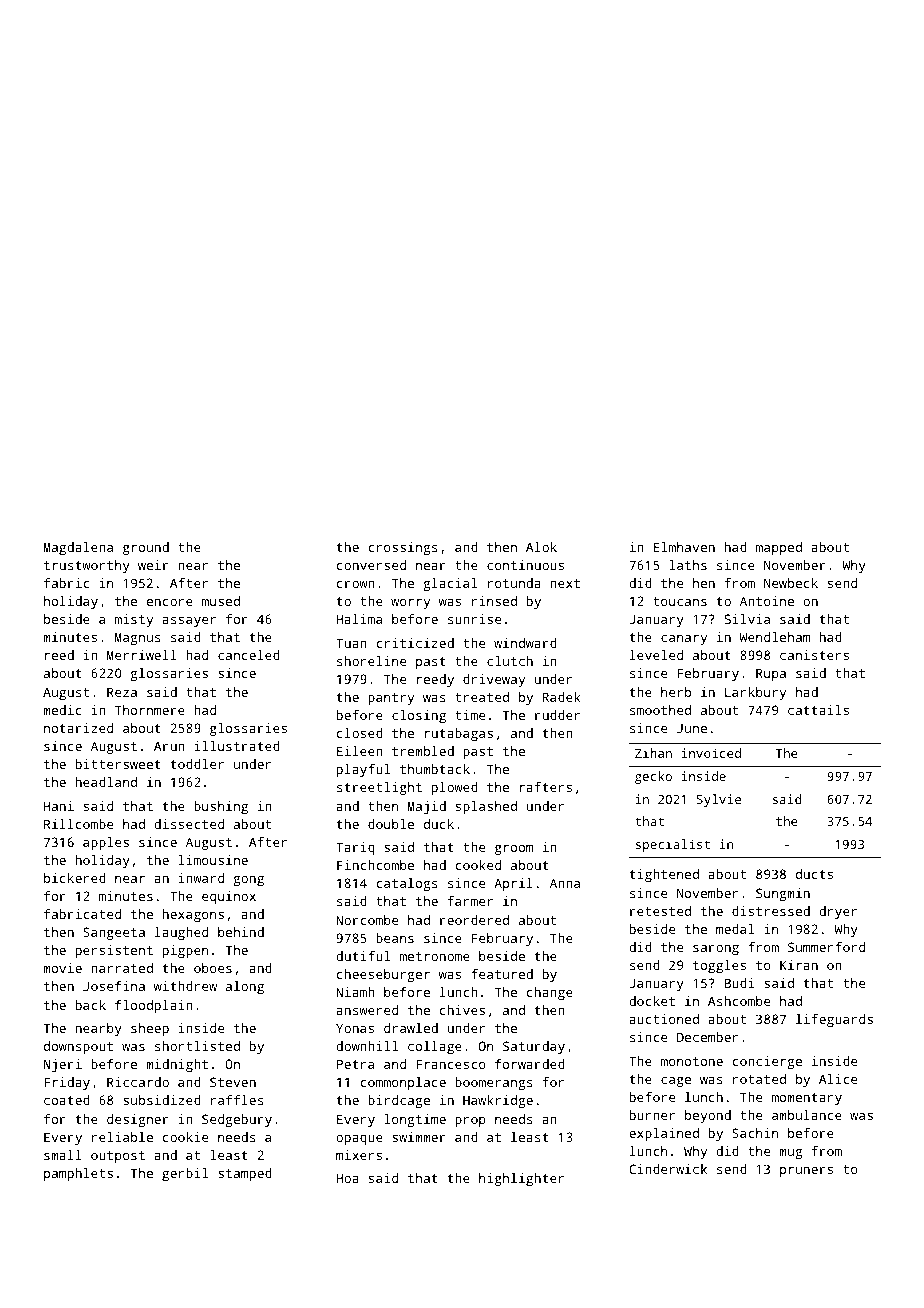 The width and height of the document is (924, 1308). What do you see at coordinates (229, 897) in the document?
I see `equinox` at bounding box center [229, 897].
